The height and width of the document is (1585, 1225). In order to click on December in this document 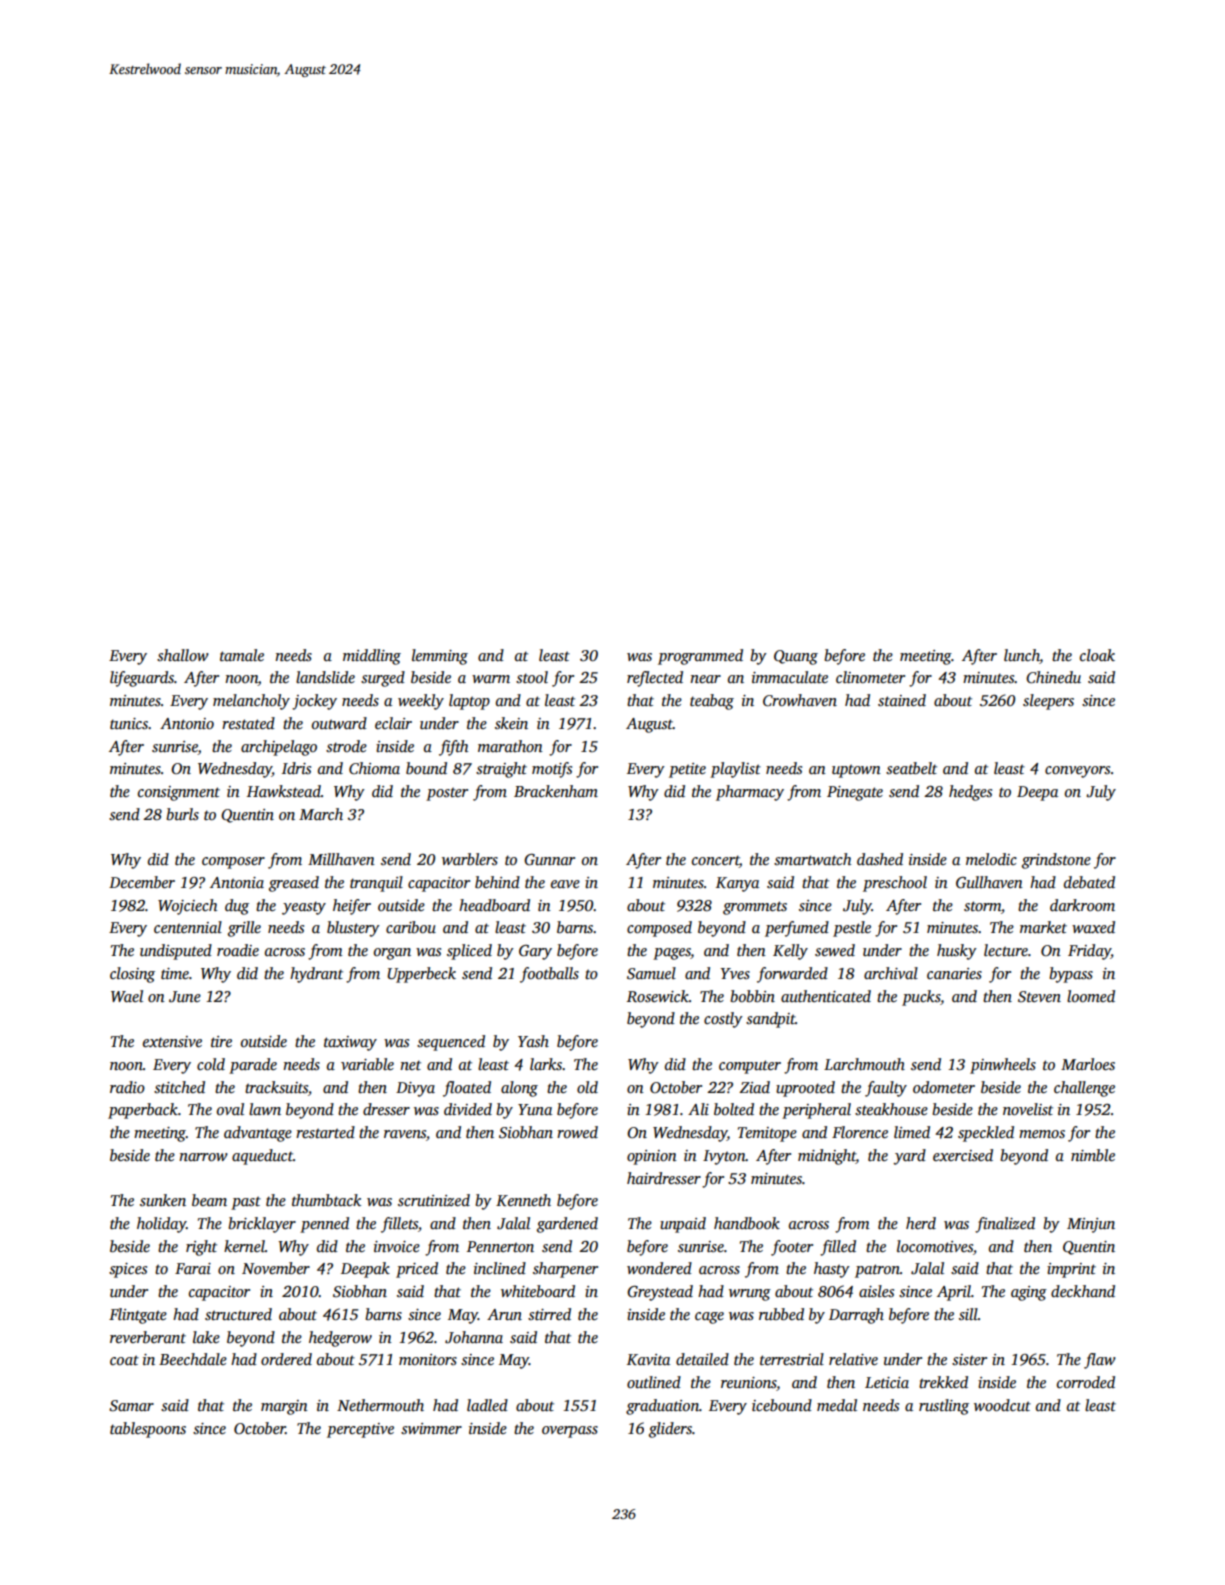, I will do `click(142, 882)`.
